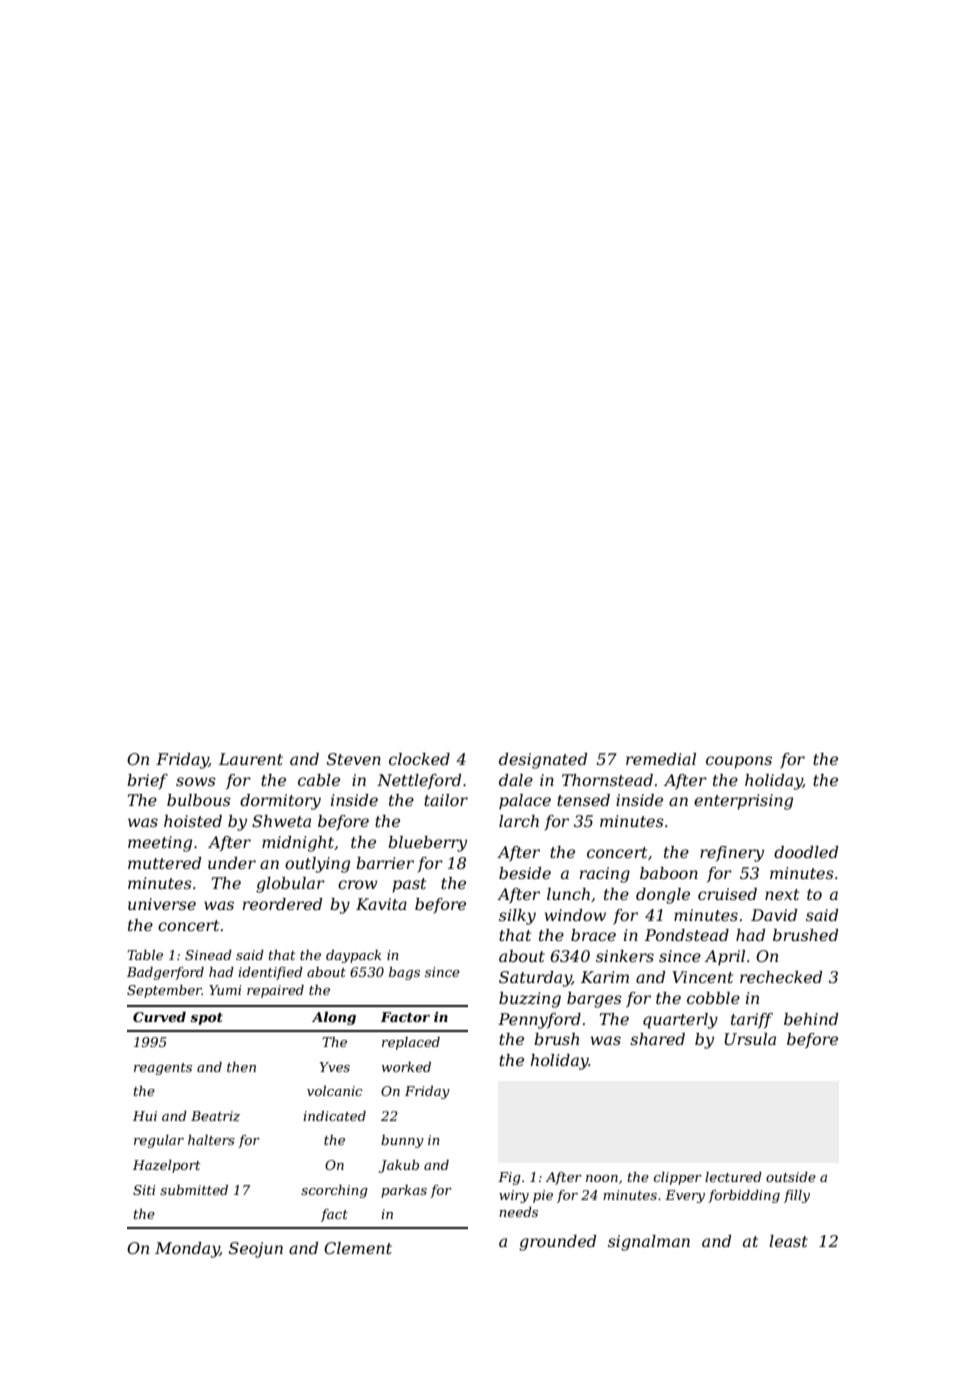 Image resolution: width=966 pixels, height=1373 pixels. I want to click on Laurent, so click(251, 759).
